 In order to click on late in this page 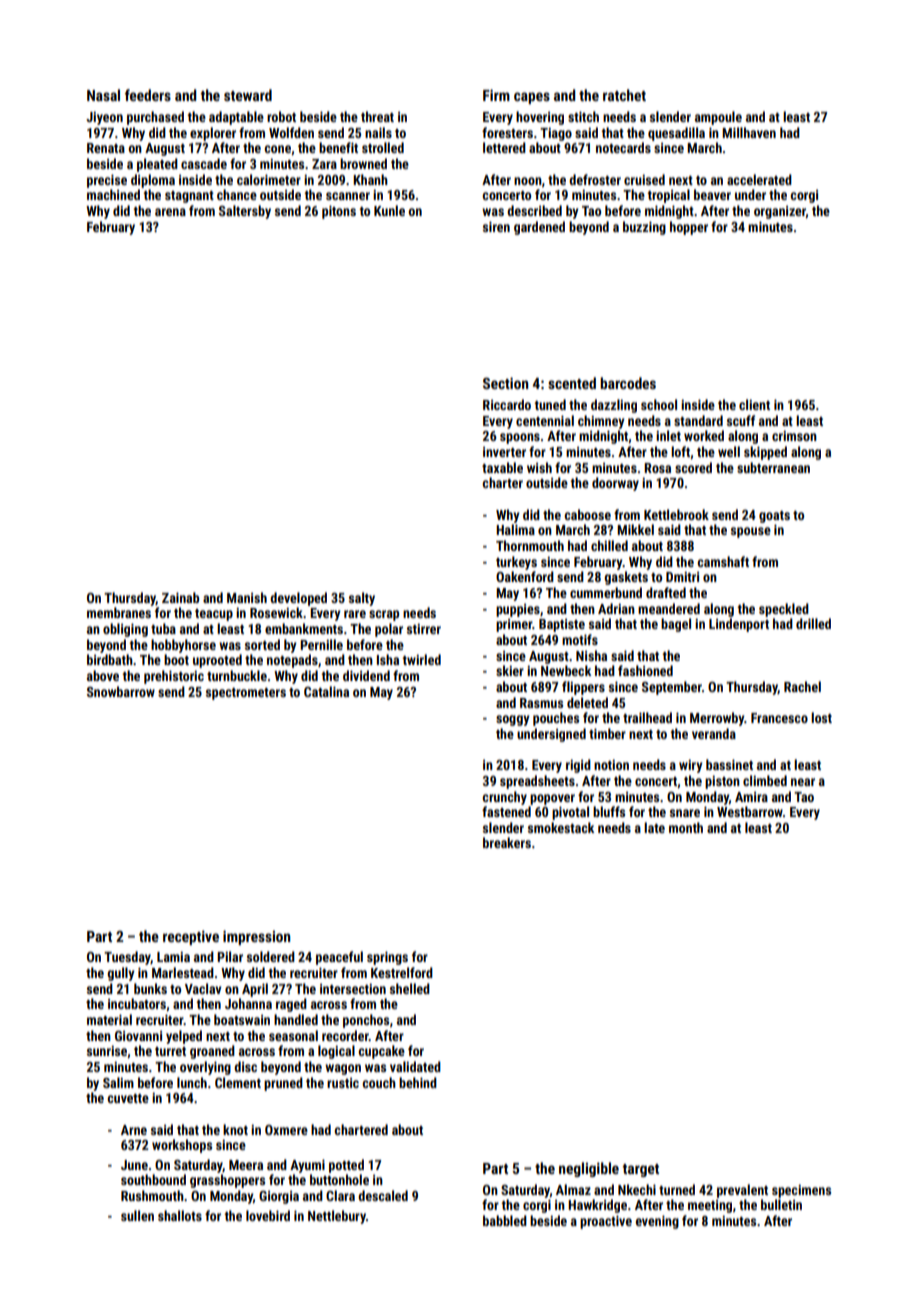, I will do `click(654, 827)`.
